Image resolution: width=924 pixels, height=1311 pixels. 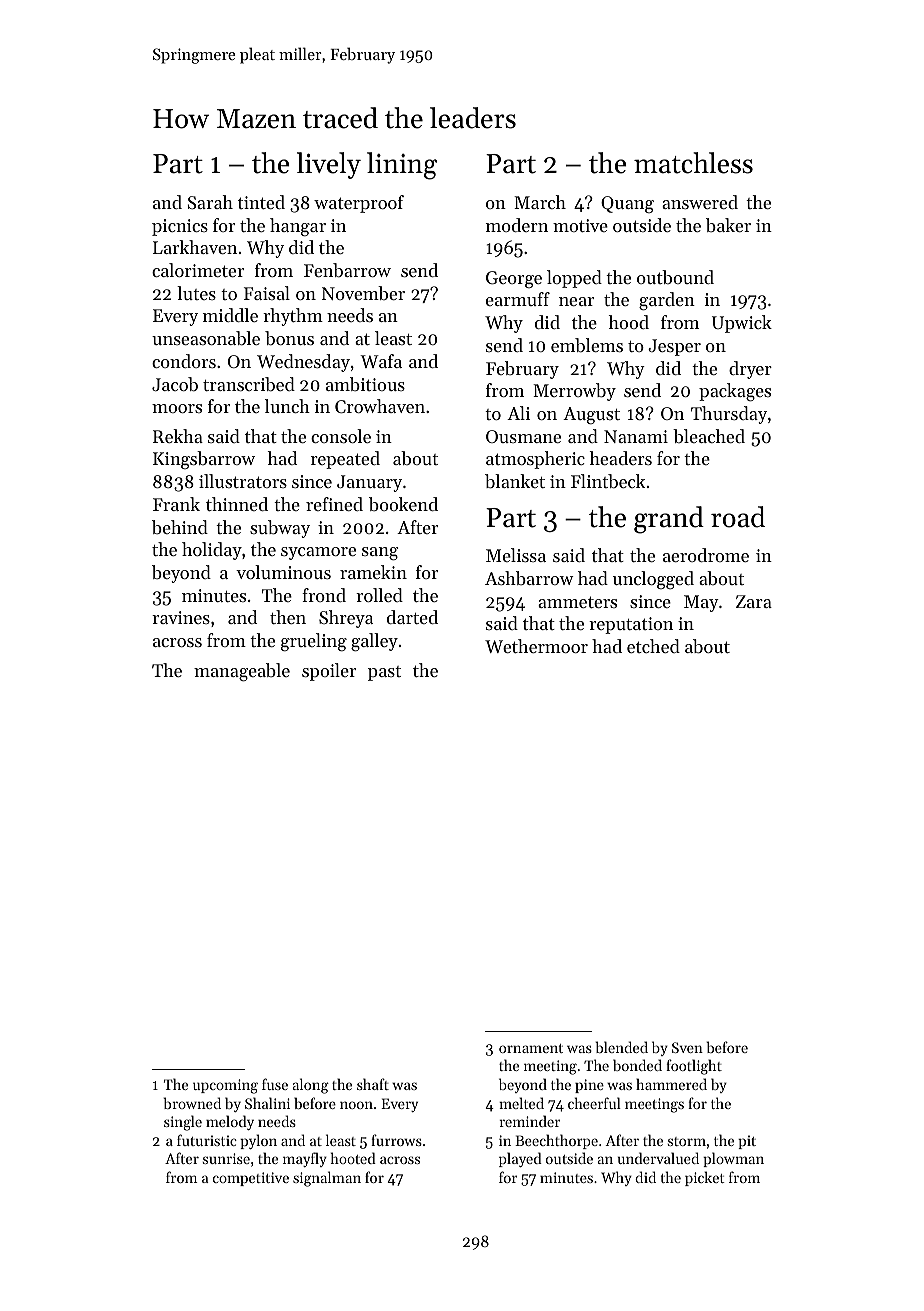 What do you see at coordinates (183, 1123) in the image?
I see `single` at bounding box center [183, 1123].
